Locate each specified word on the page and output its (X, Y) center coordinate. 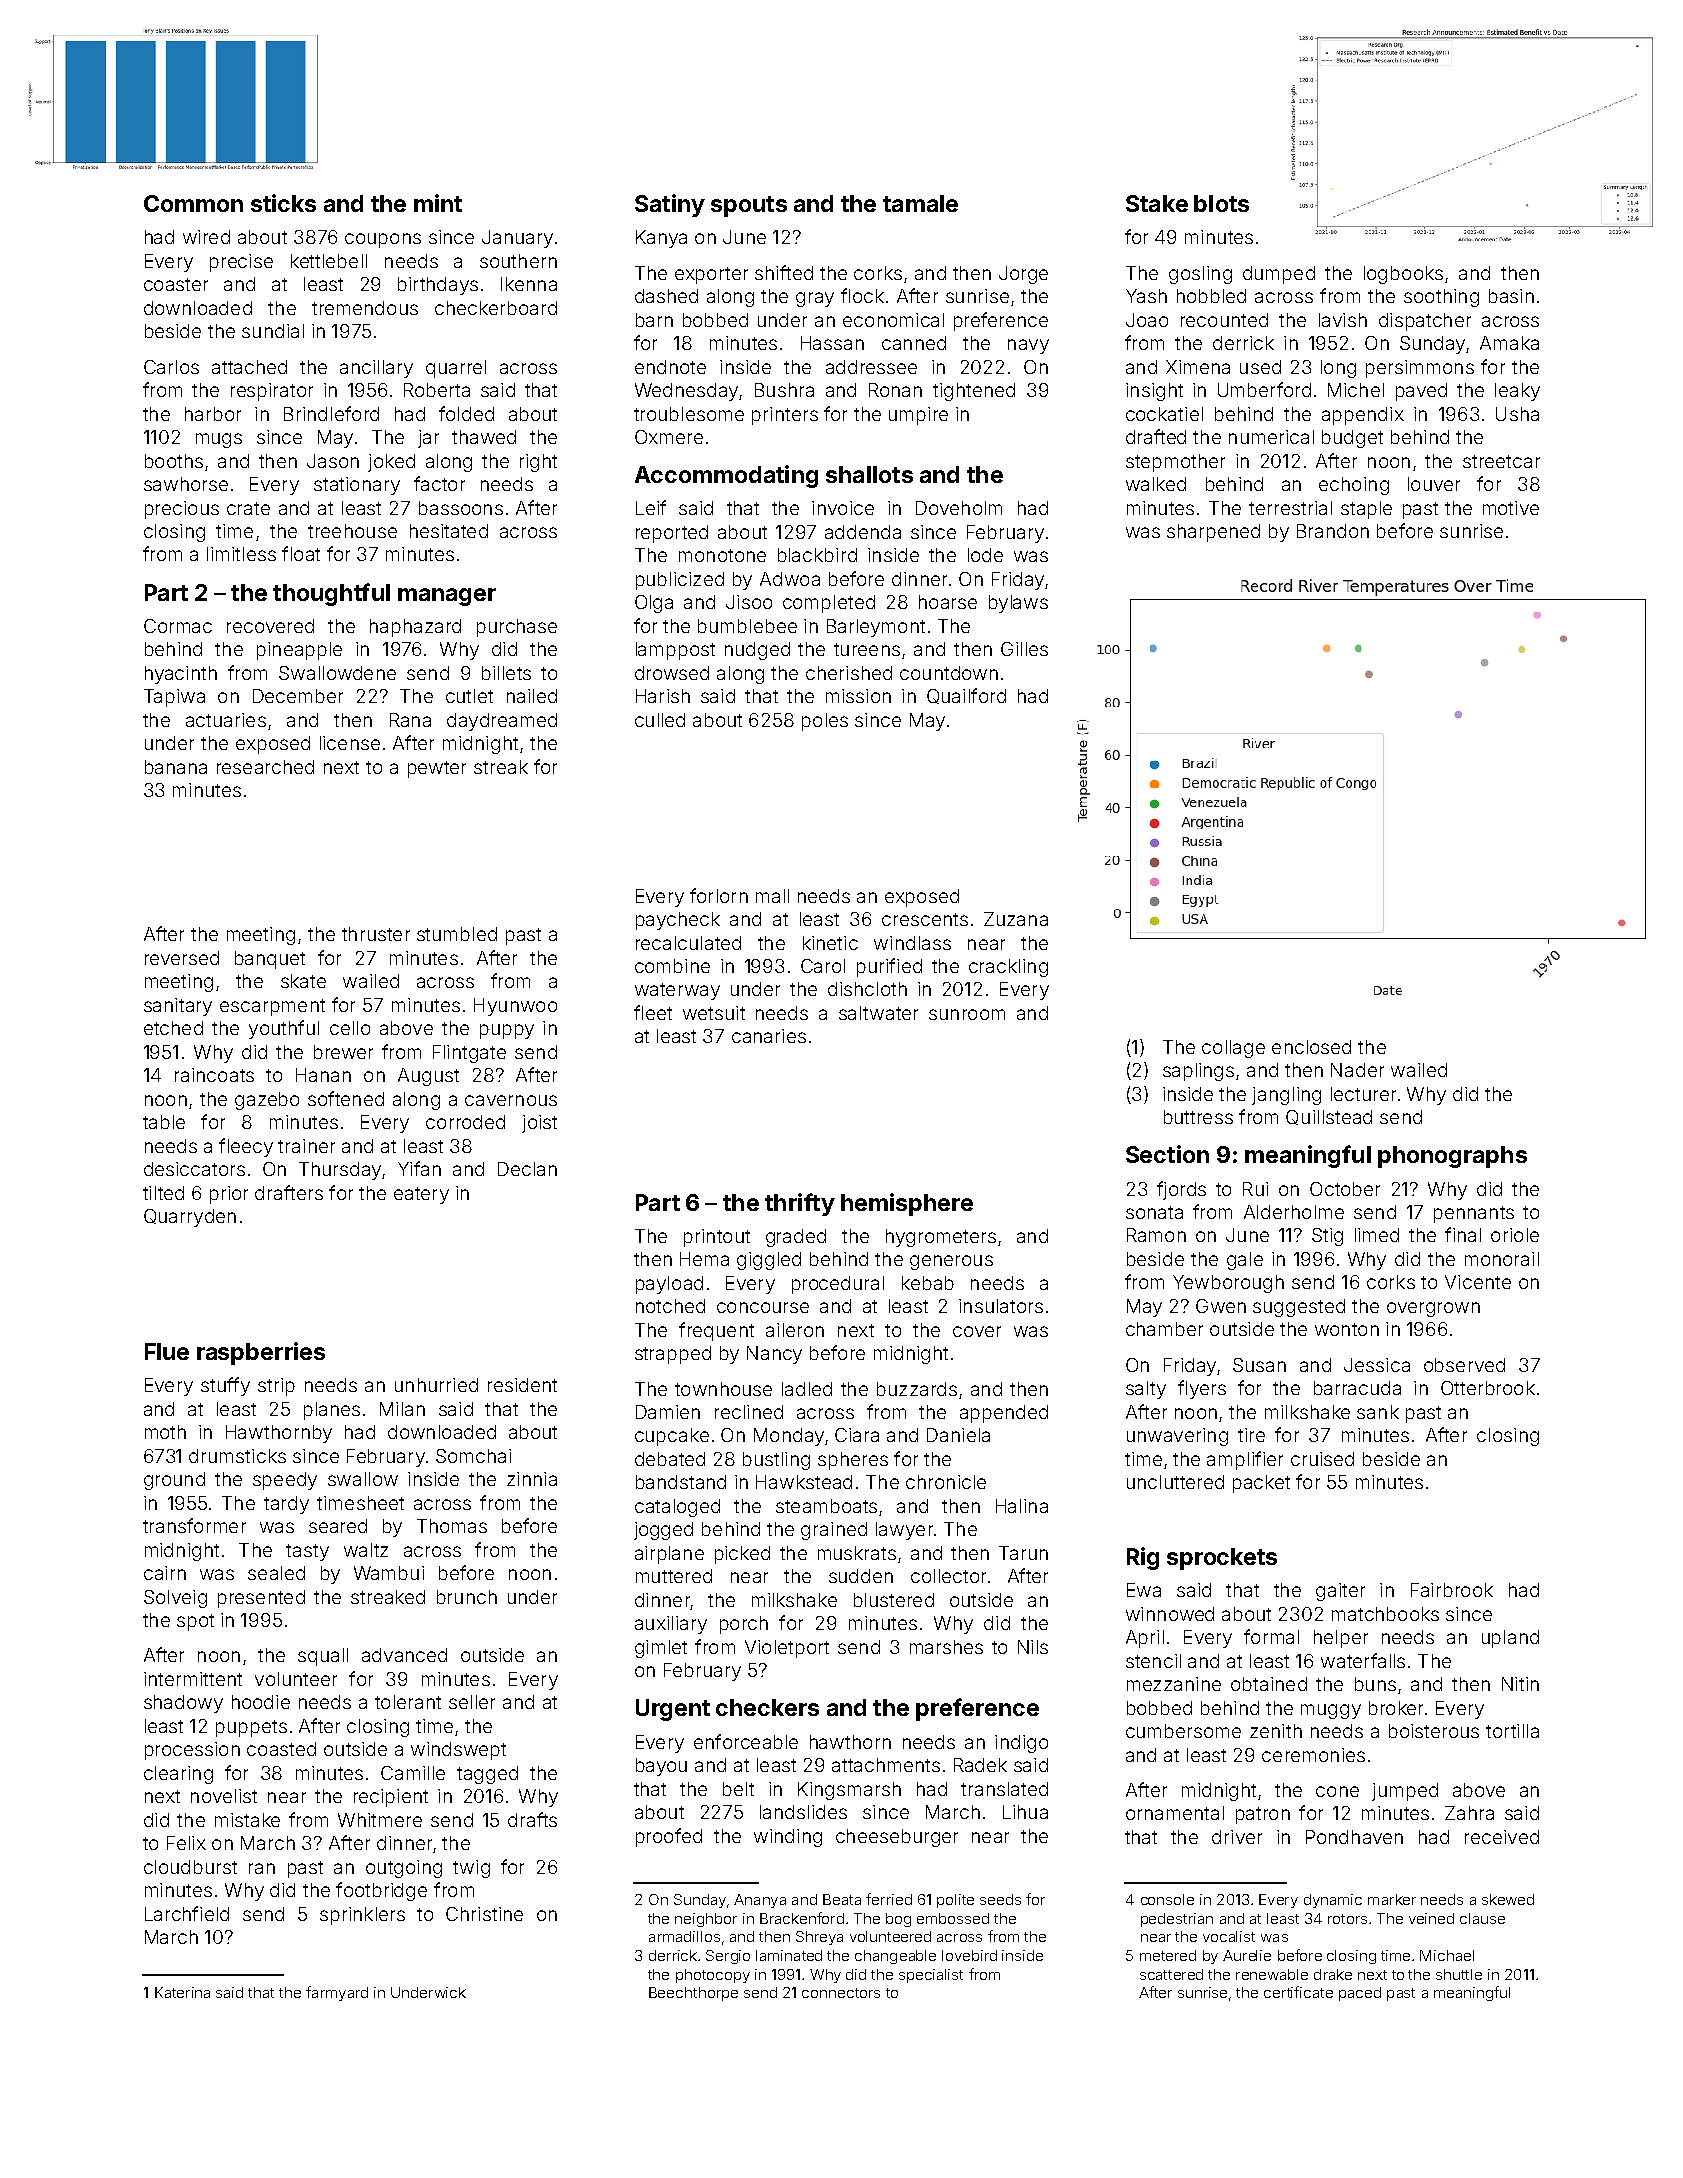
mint (438, 203)
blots (1221, 203)
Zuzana (1016, 919)
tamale (920, 203)
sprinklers (362, 1916)
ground (174, 1481)
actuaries (226, 720)
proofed (669, 1837)
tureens (867, 649)
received (1502, 1837)
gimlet (661, 1649)
